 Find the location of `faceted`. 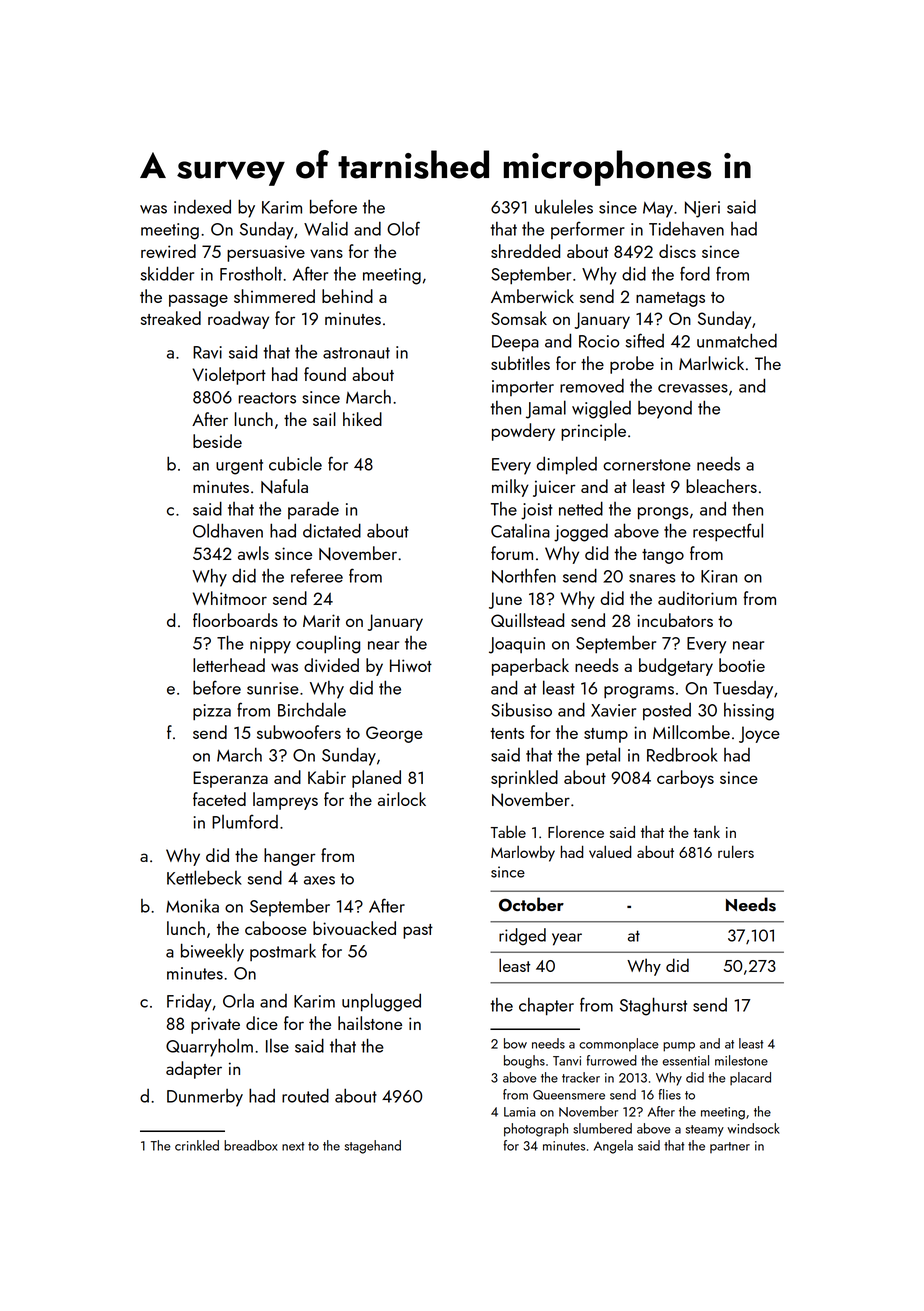

faceted is located at coordinates (219, 799).
